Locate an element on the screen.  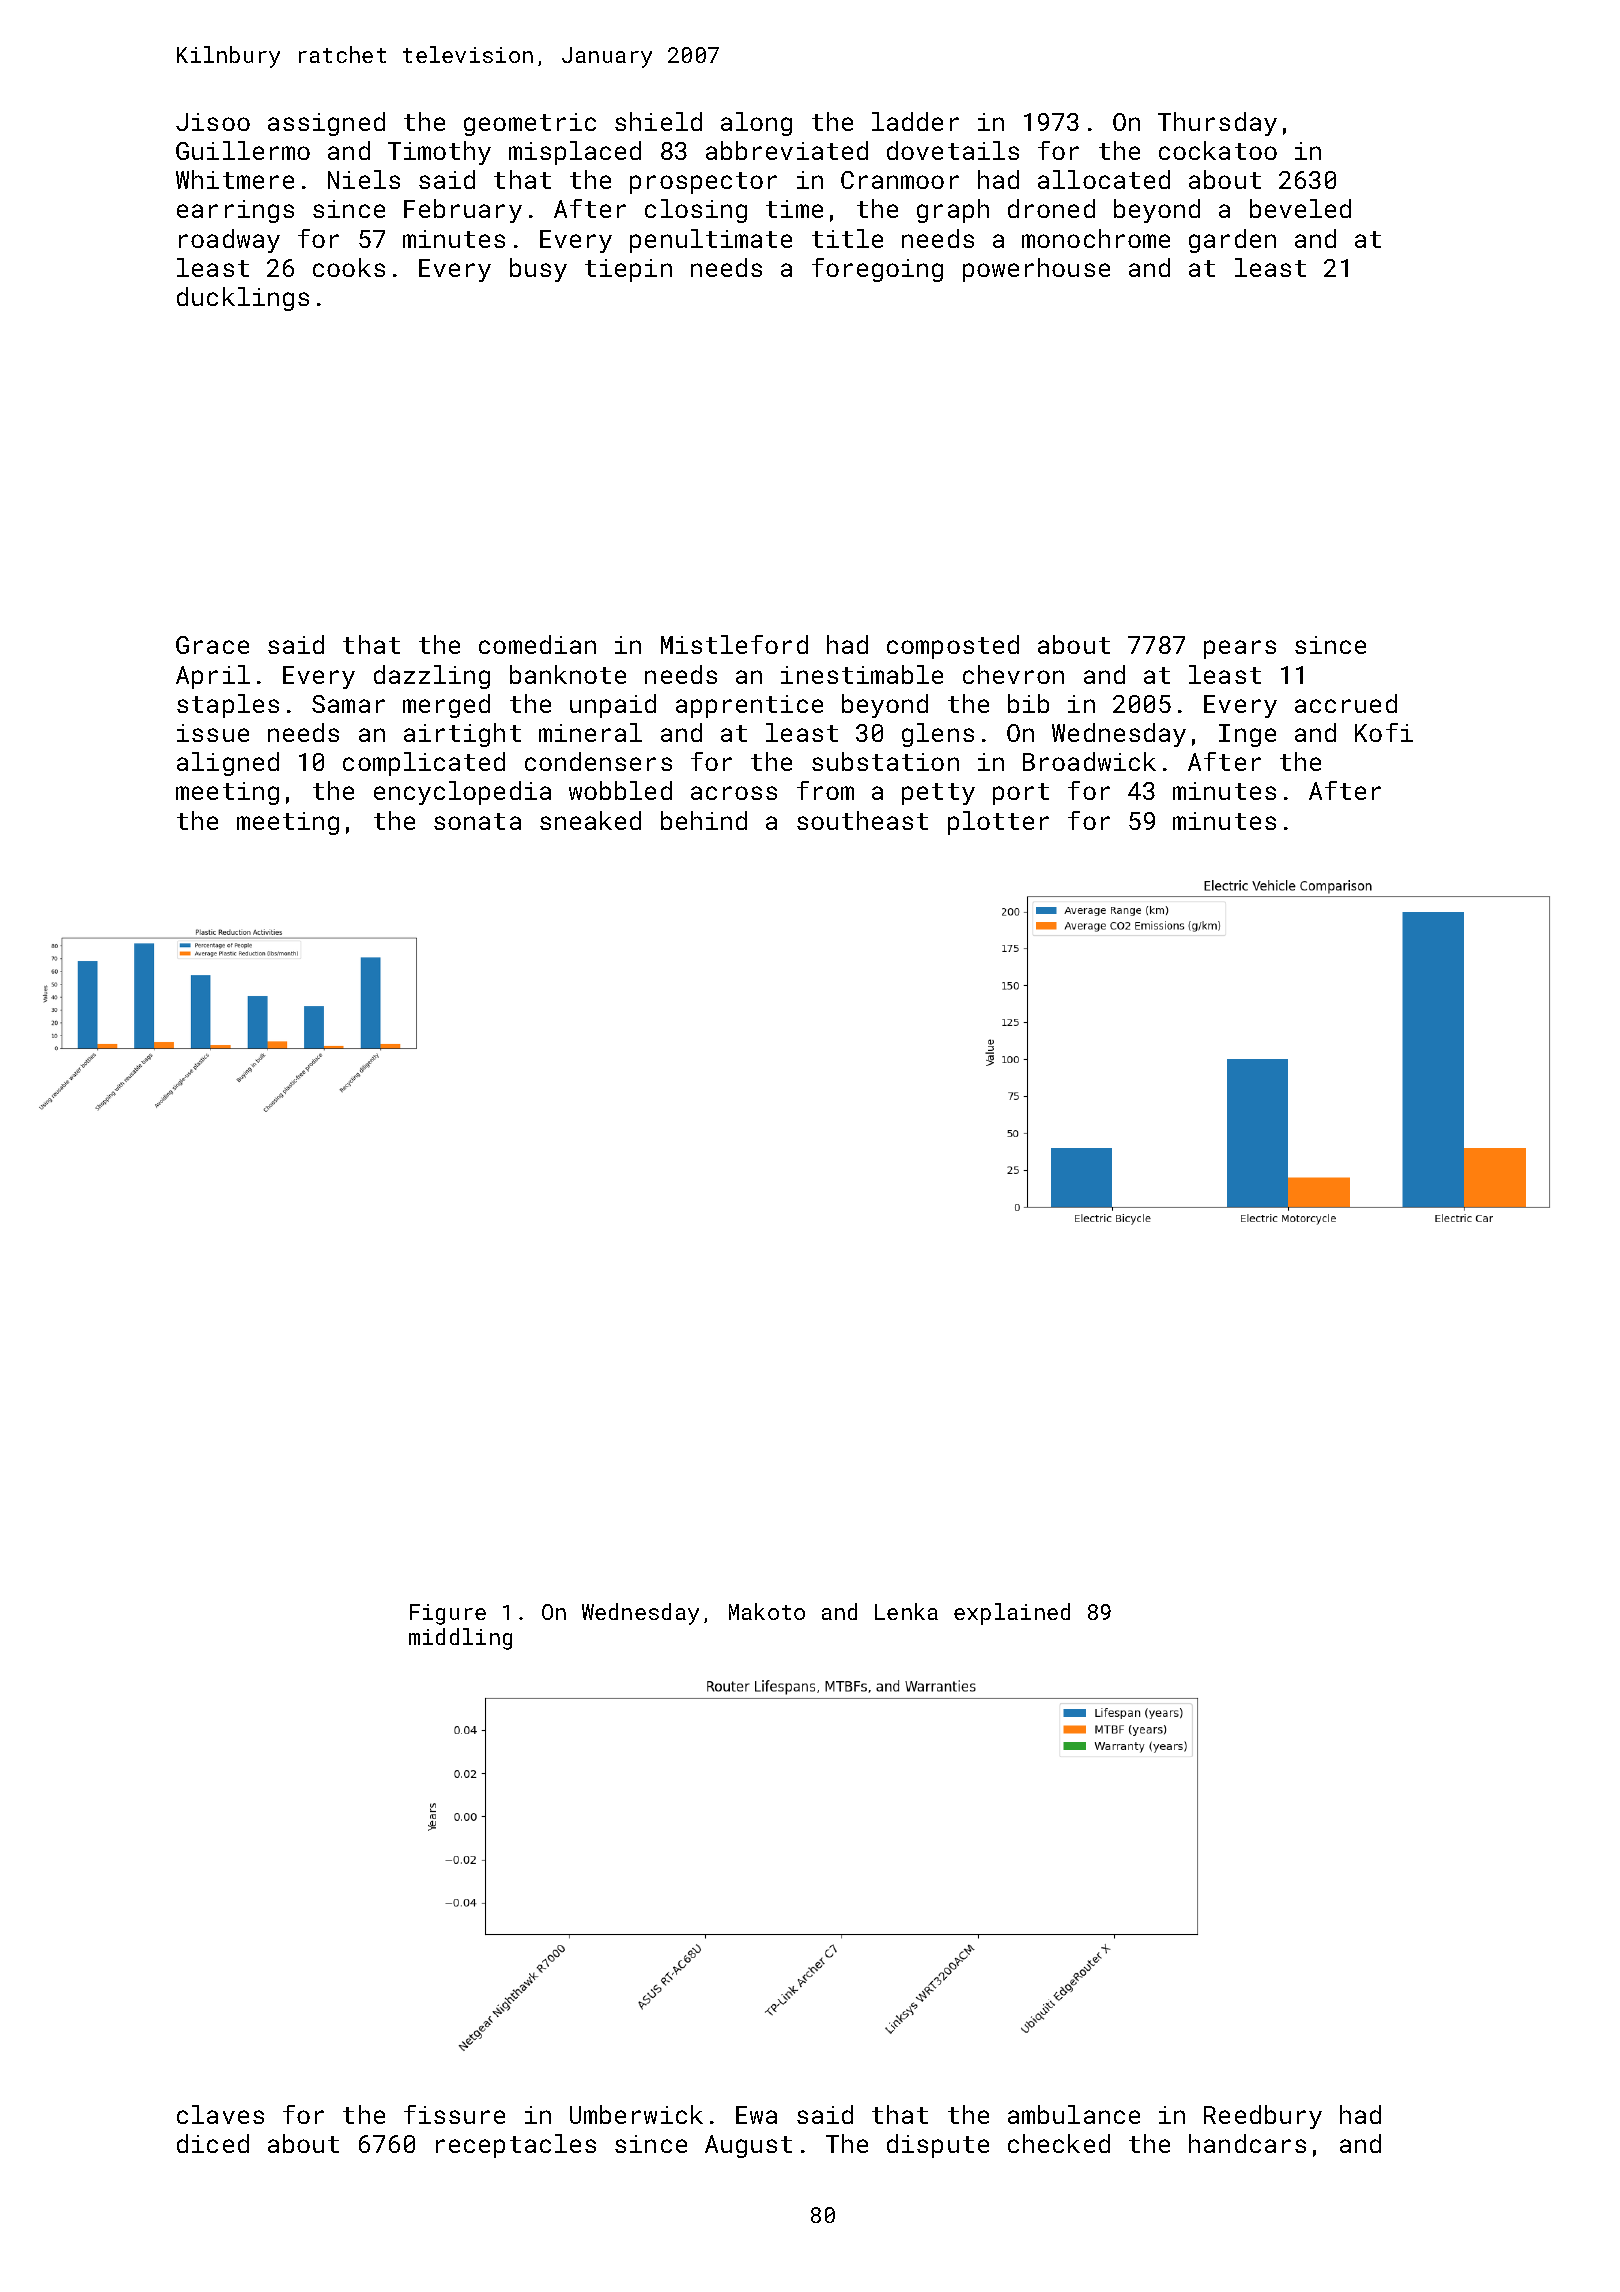
Kofi is located at coordinates (1384, 732).
